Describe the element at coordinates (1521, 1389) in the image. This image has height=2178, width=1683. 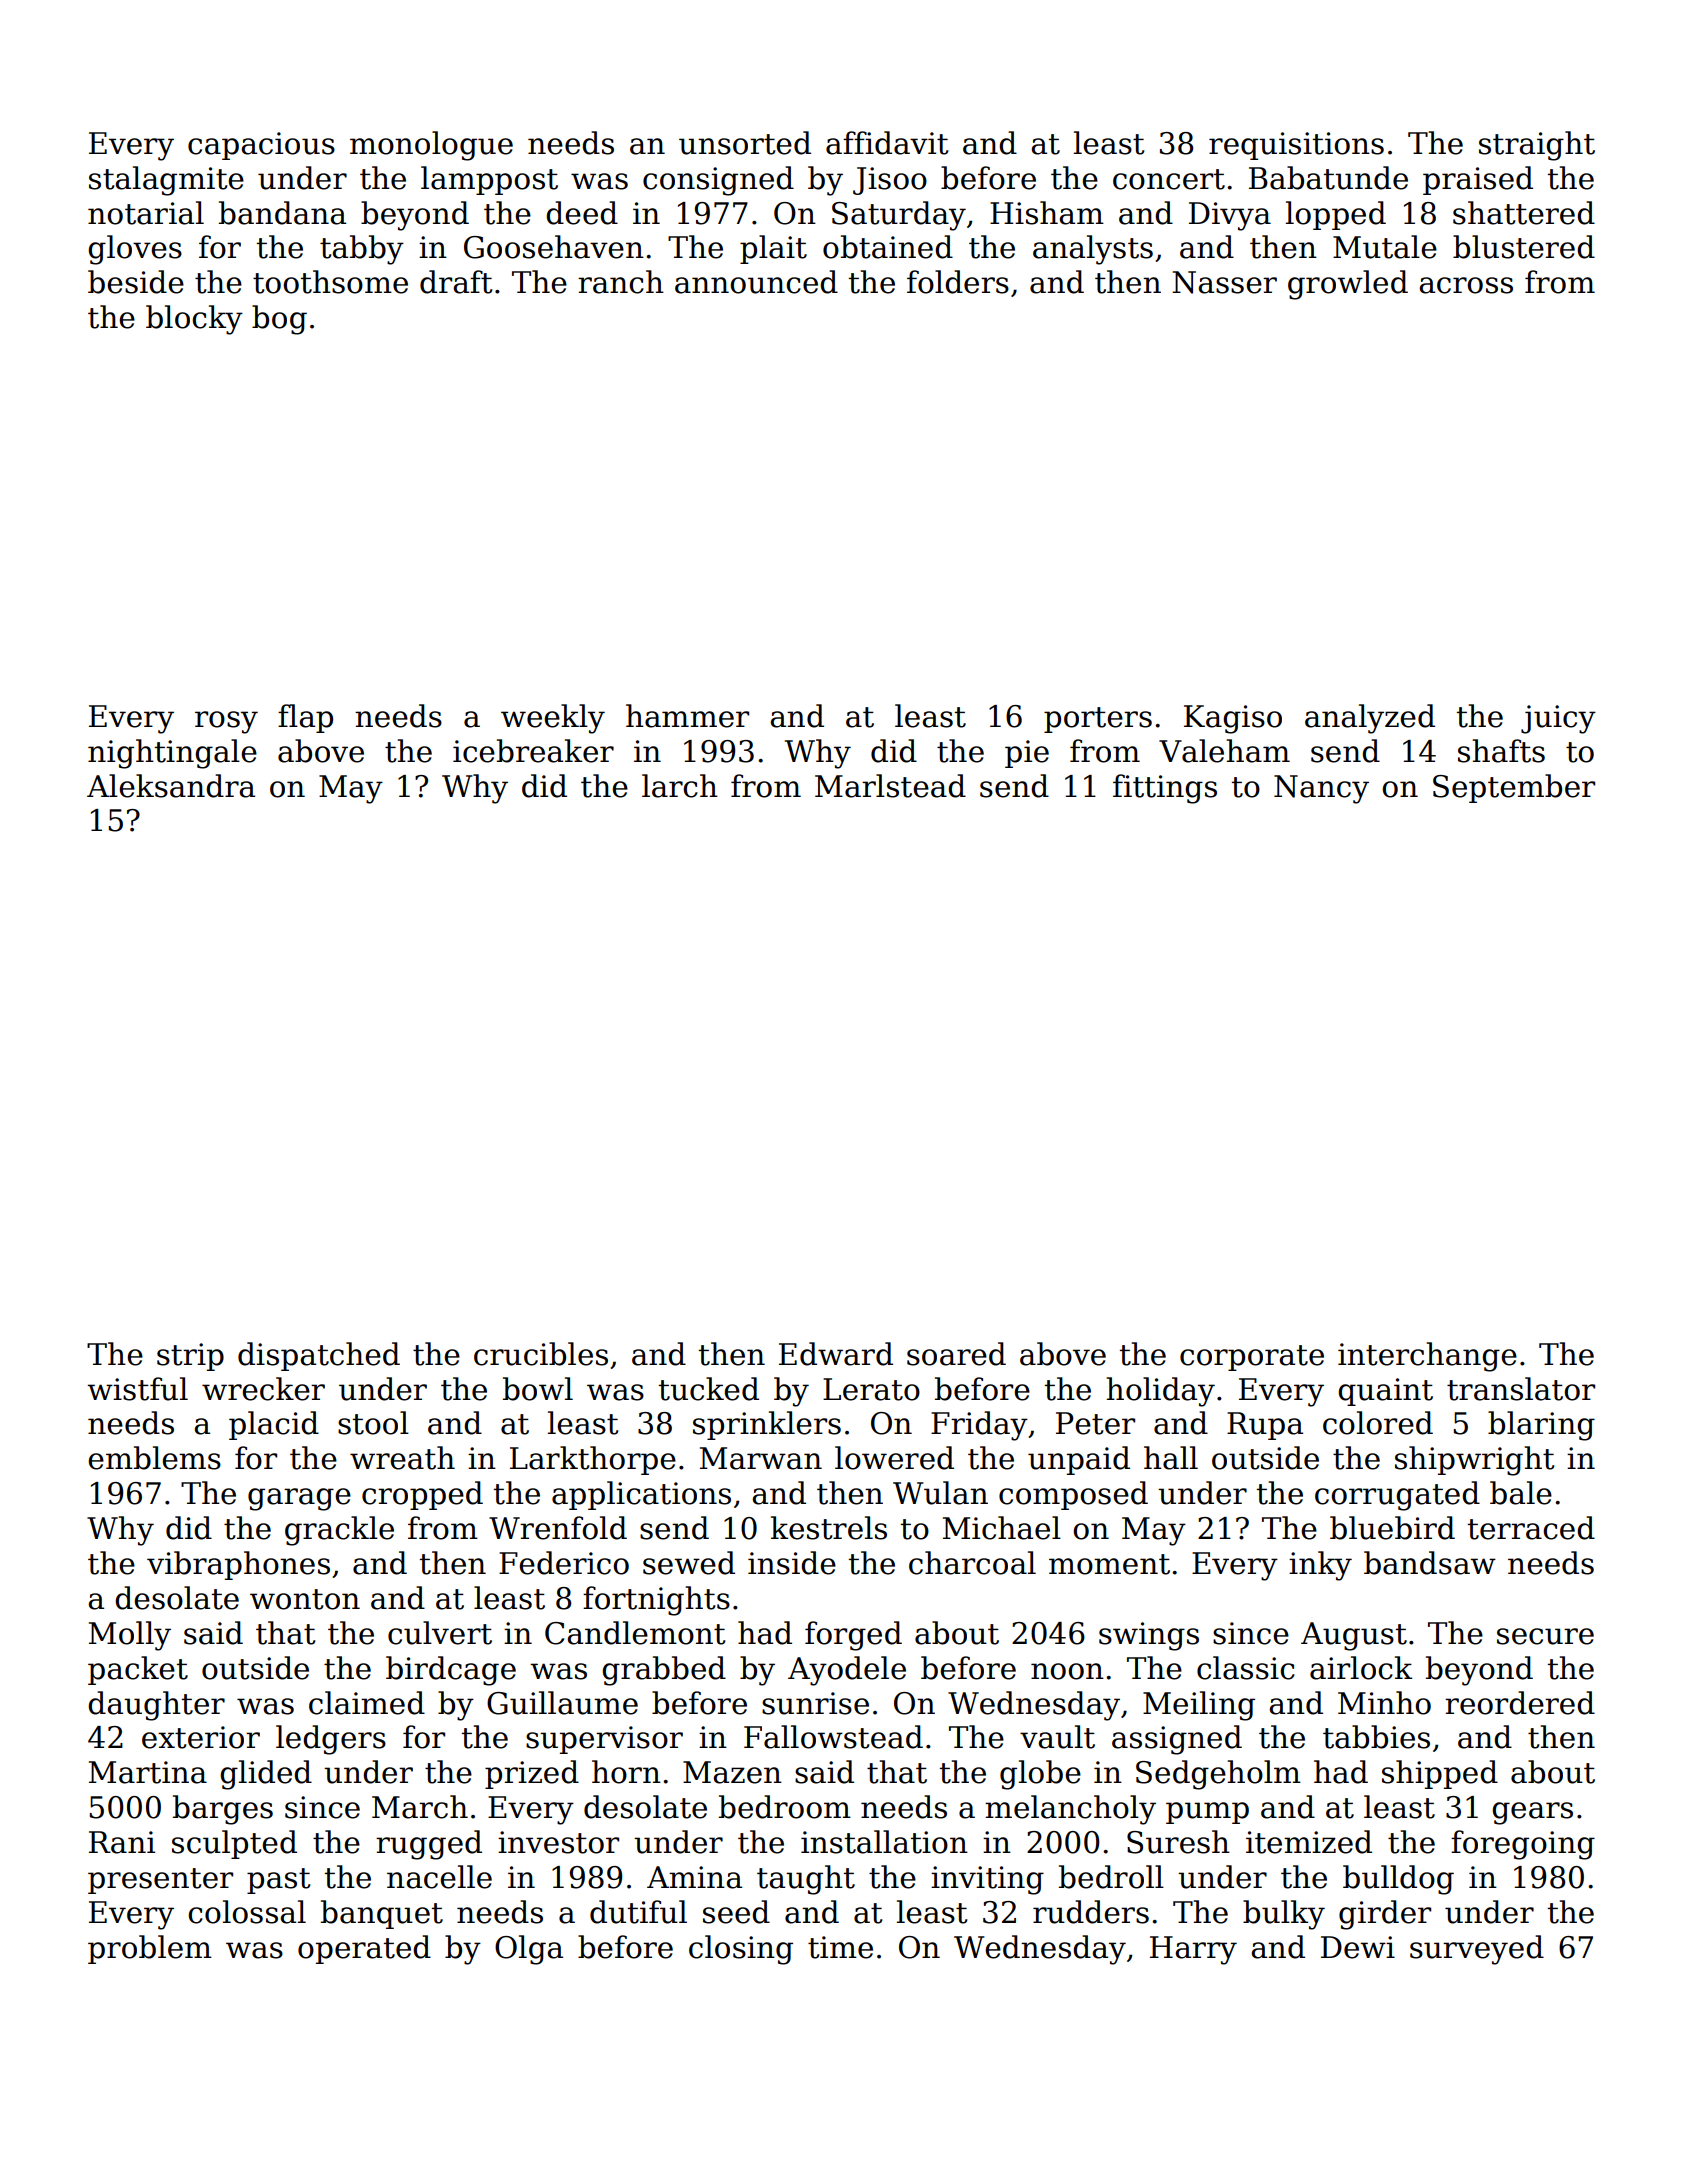
I see `translator` at that location.
